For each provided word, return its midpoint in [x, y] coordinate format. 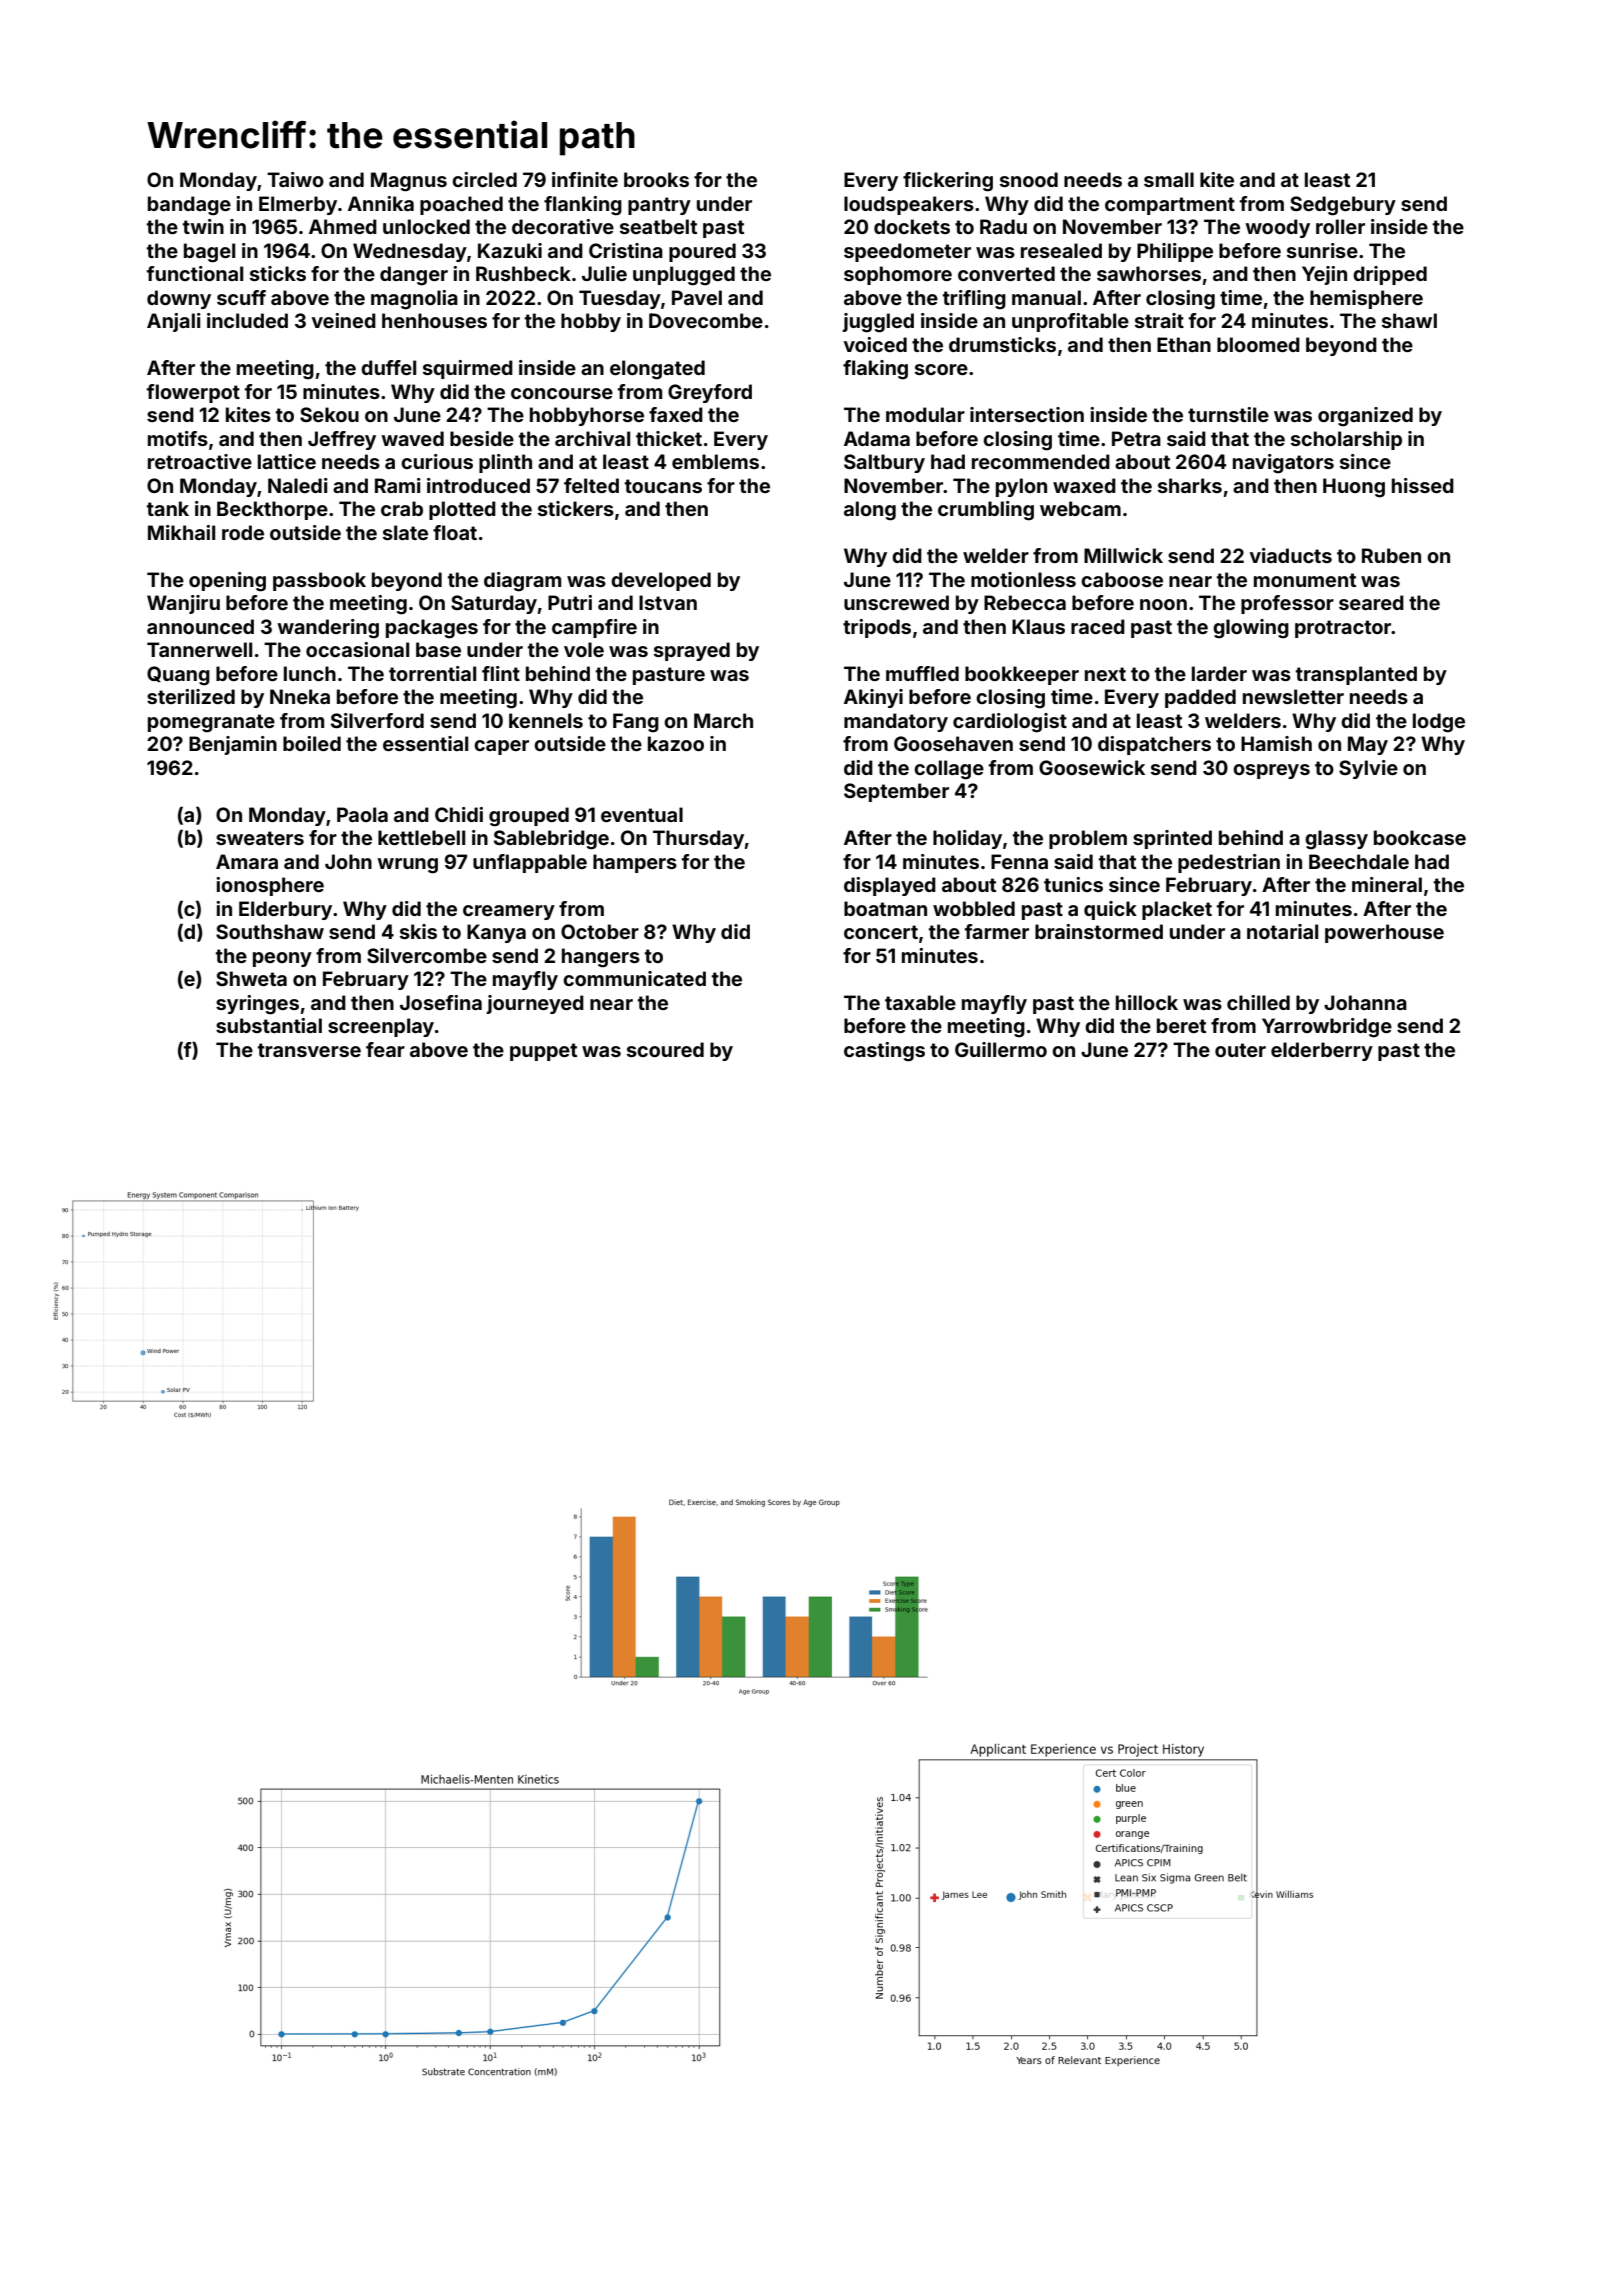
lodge [1439, 723]
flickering [948, 182]
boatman [885, 908]
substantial [269, 1025]
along [870, 511]
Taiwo [295, 179]
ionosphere [270, 886]
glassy [1336, 840]
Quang [178, 676]
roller [1340, 226]
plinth [505, 463]
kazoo [676, 743]
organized [1365, 417]
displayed [890, 886]
